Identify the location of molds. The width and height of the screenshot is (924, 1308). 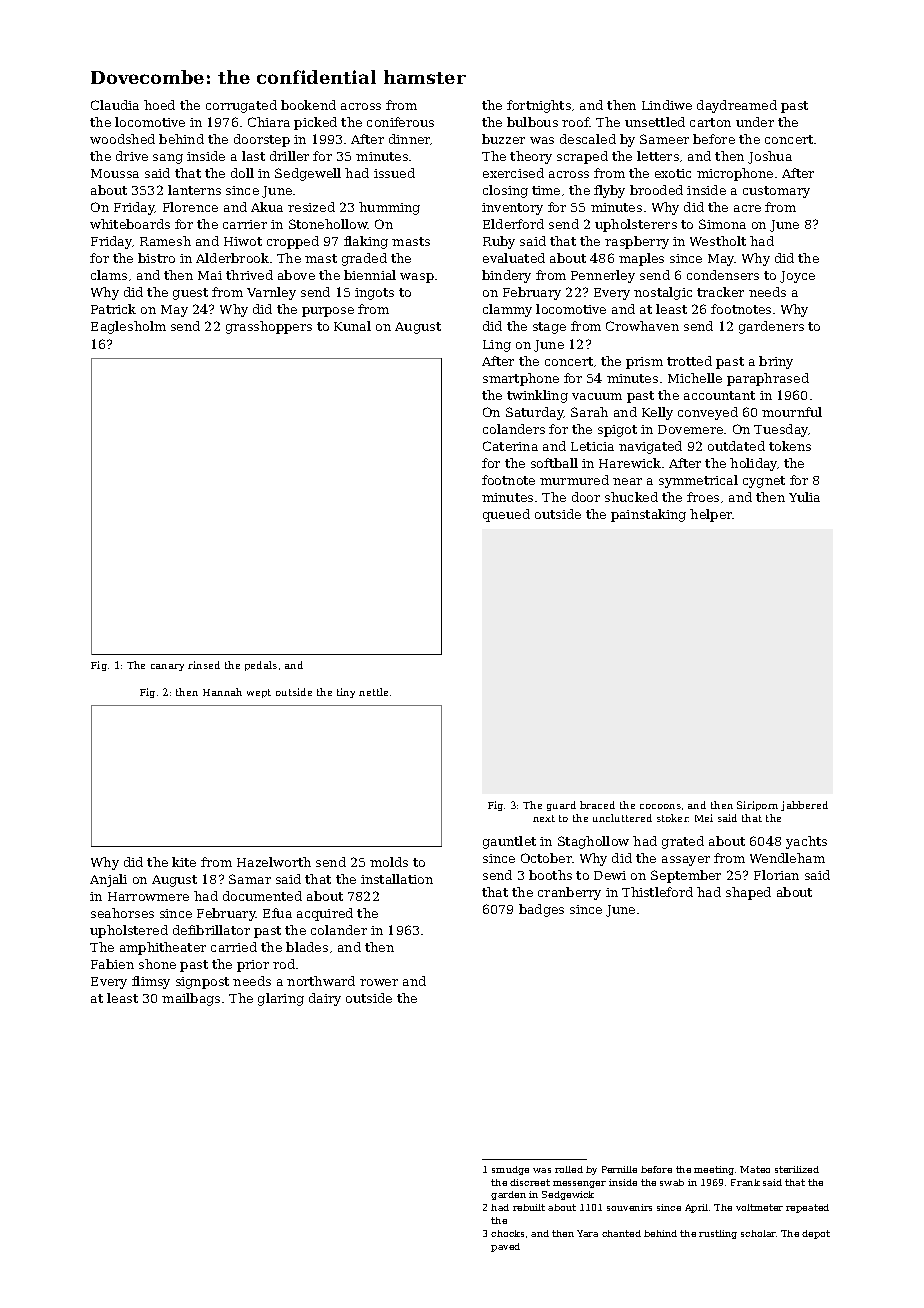
(389, 862).
